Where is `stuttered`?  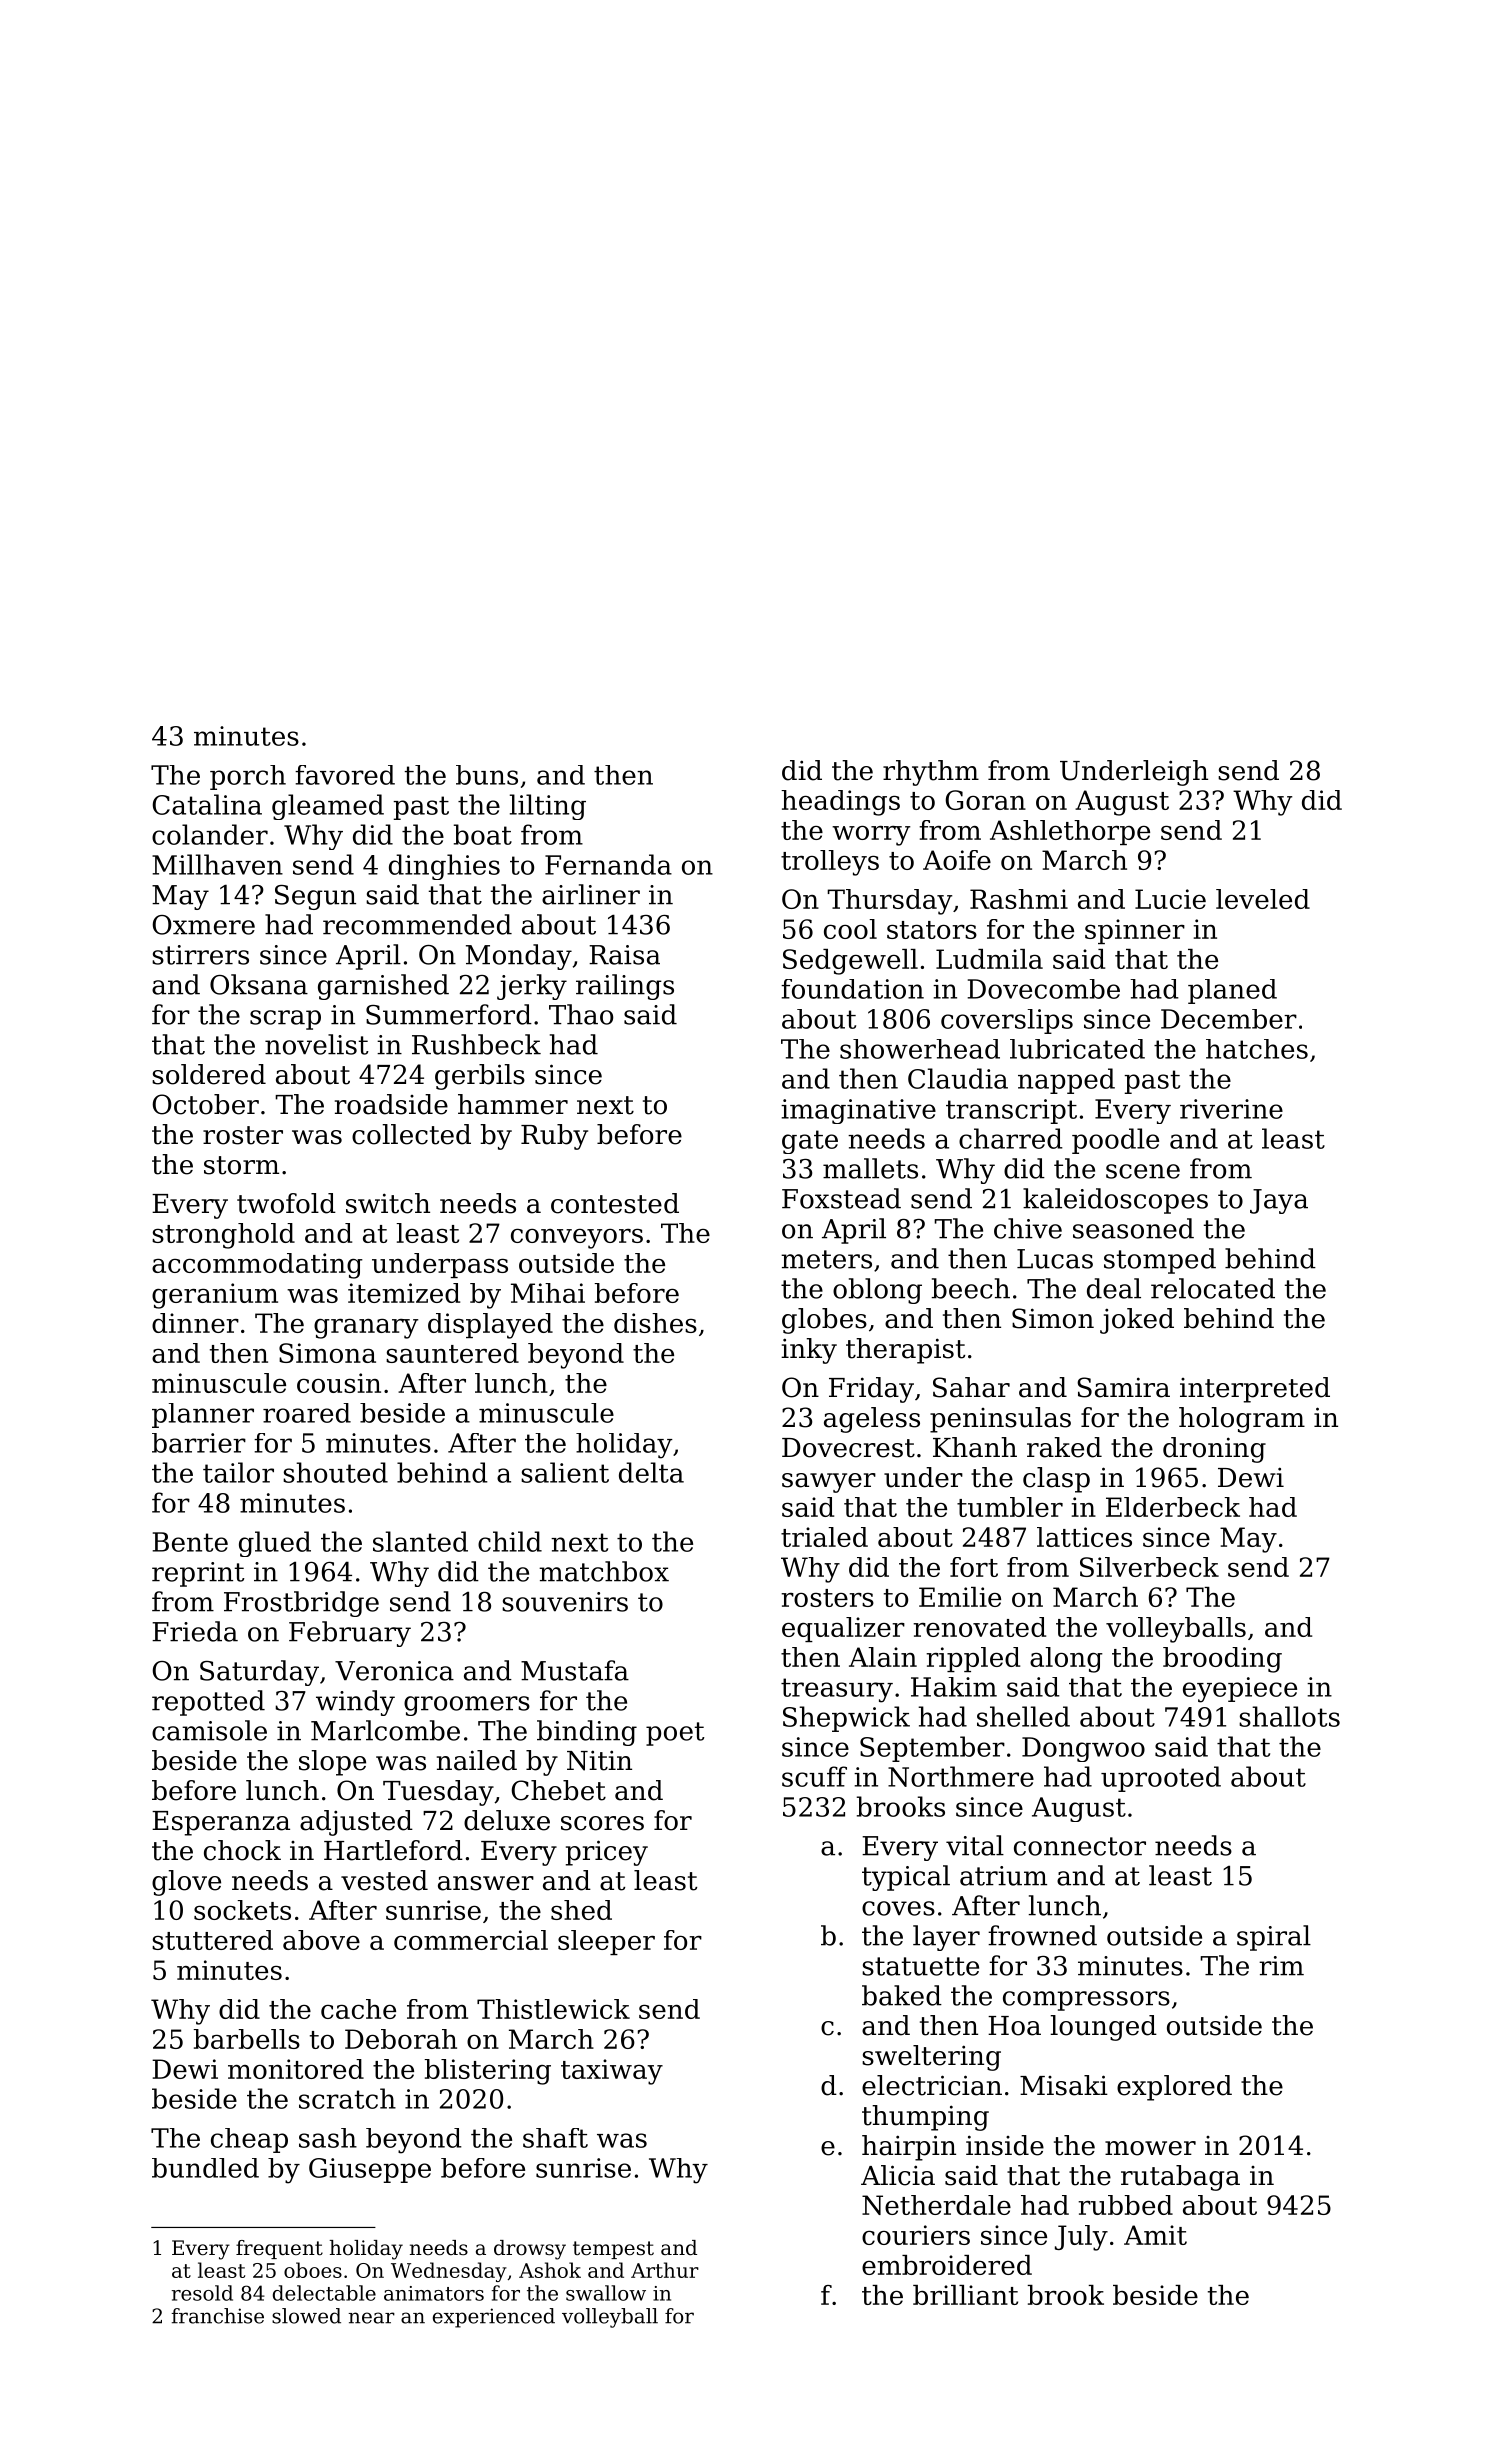
stuttered is located at coordinates (212, 1940).
